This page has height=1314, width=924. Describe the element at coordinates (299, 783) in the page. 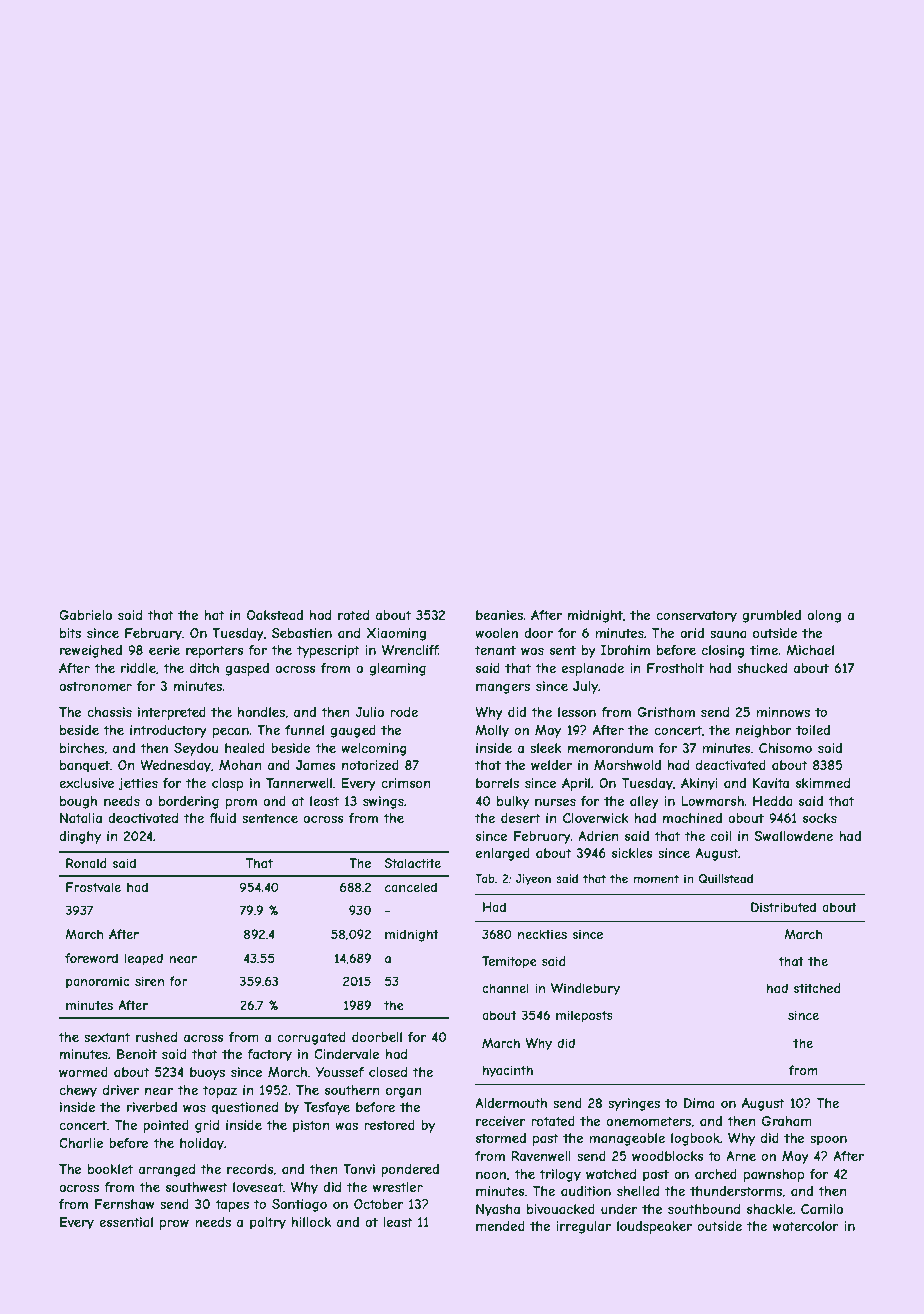

I see `Tannerwell` at that location.
